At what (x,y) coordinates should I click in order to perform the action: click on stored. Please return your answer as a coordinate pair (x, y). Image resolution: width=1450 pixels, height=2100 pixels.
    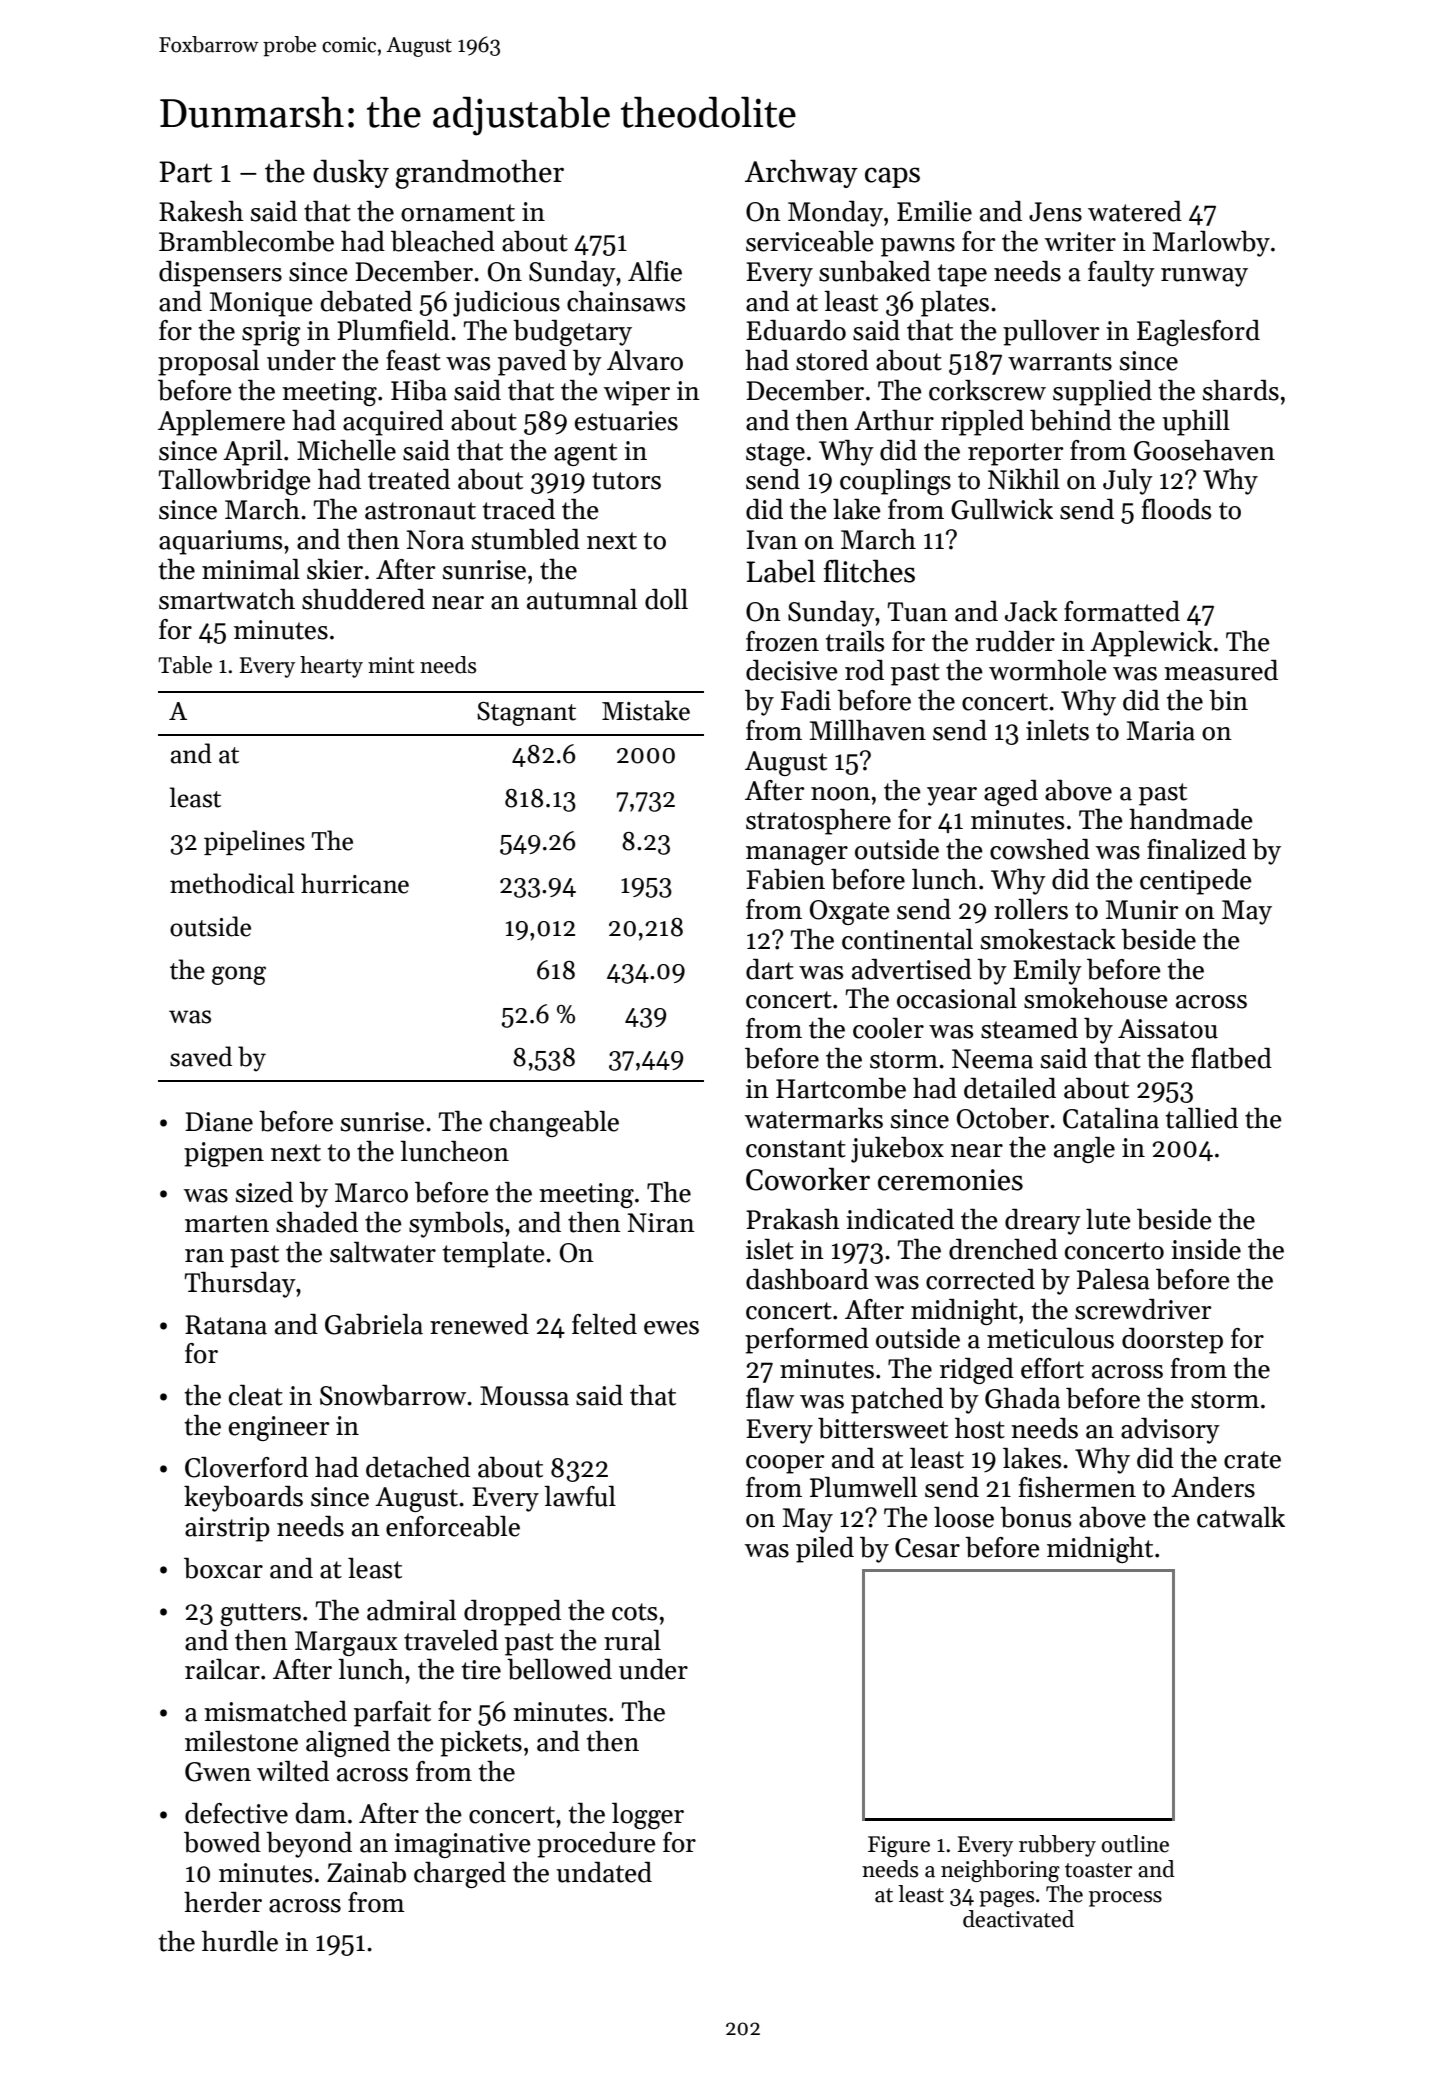
    Looking at the image, I should click on (832, 360).
